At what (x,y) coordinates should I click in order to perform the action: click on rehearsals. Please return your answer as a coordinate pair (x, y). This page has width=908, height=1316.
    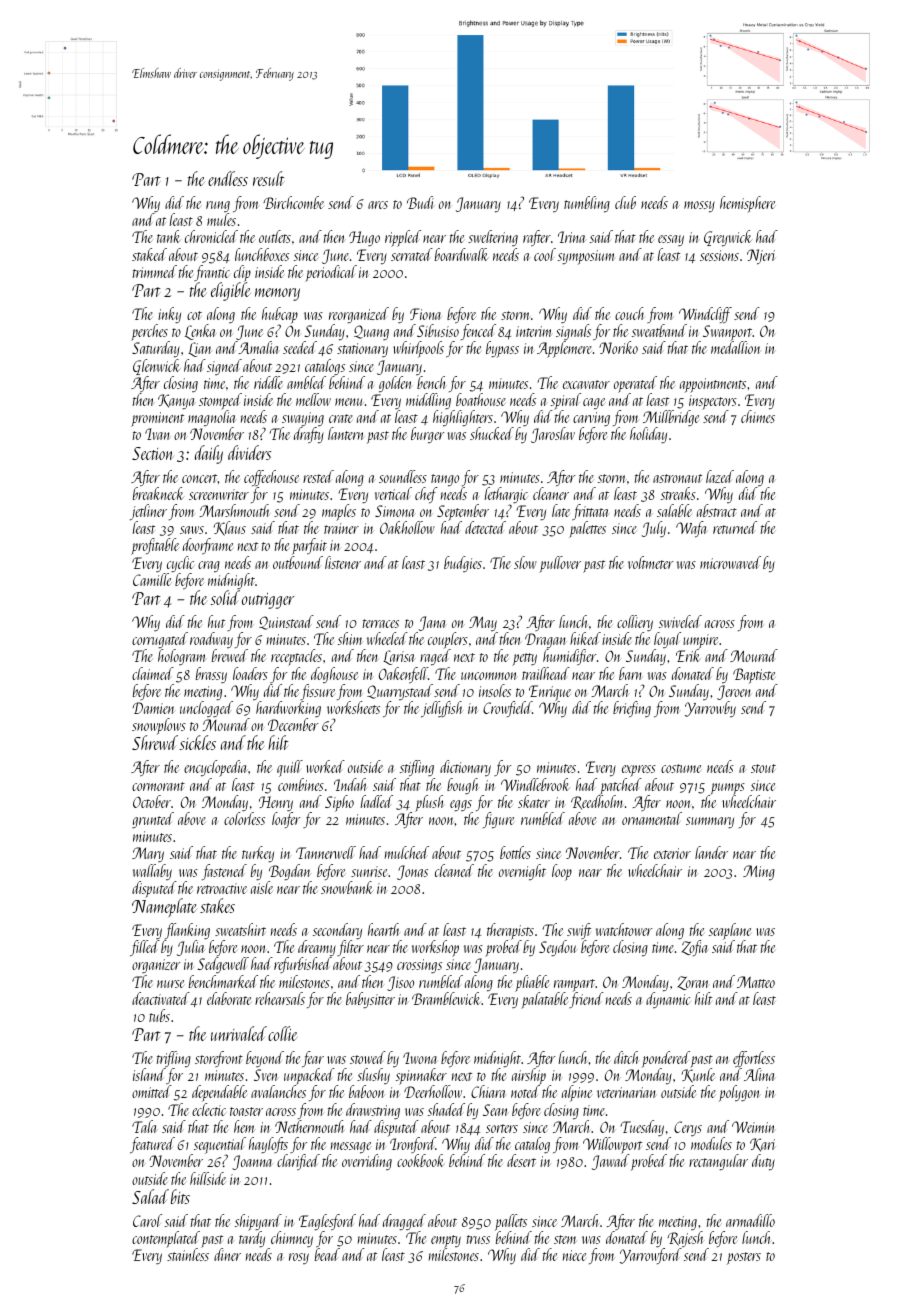
    Looking at the image, I should click on (280, 998).
